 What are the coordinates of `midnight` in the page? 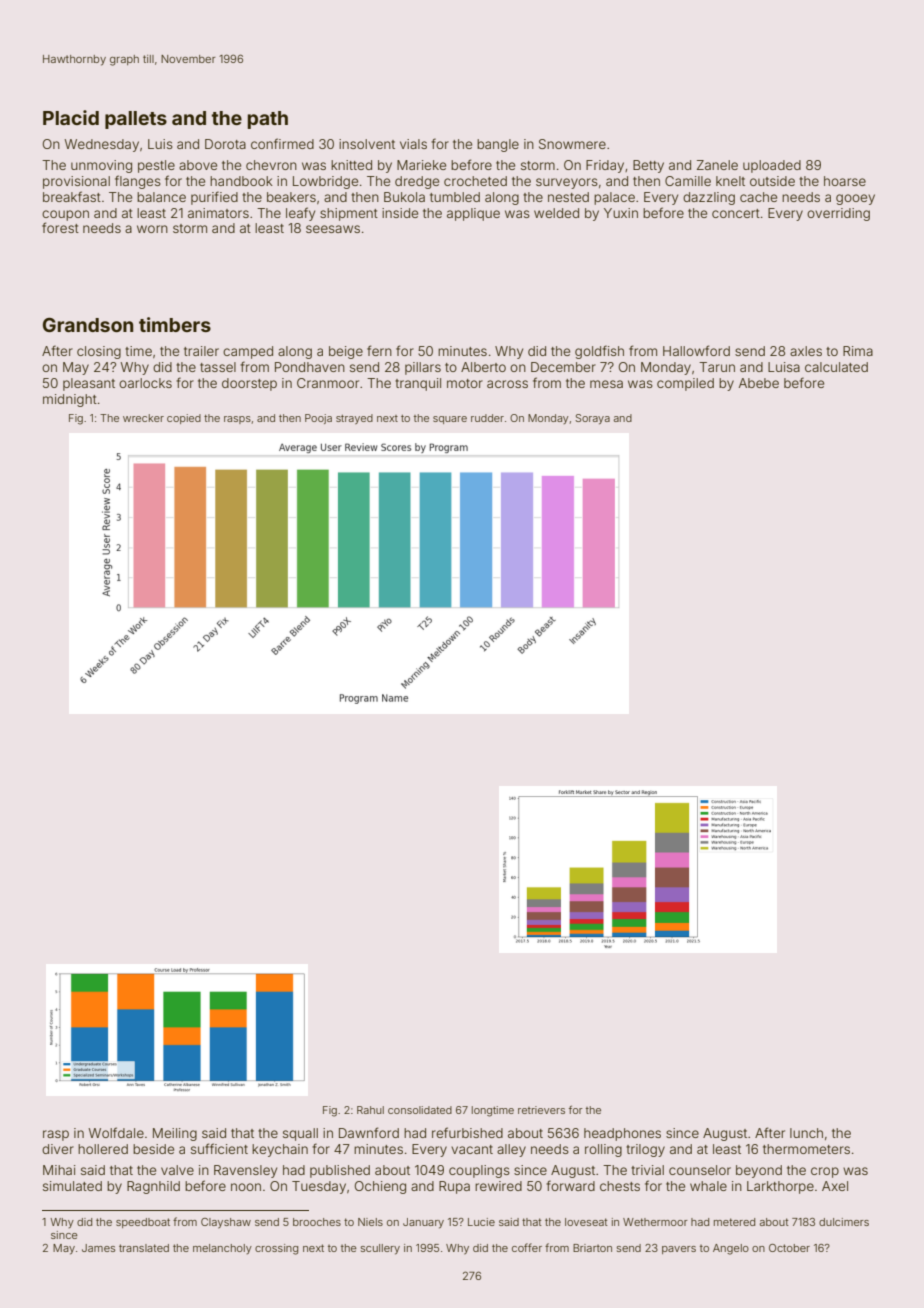 It's located at (70, 400).
